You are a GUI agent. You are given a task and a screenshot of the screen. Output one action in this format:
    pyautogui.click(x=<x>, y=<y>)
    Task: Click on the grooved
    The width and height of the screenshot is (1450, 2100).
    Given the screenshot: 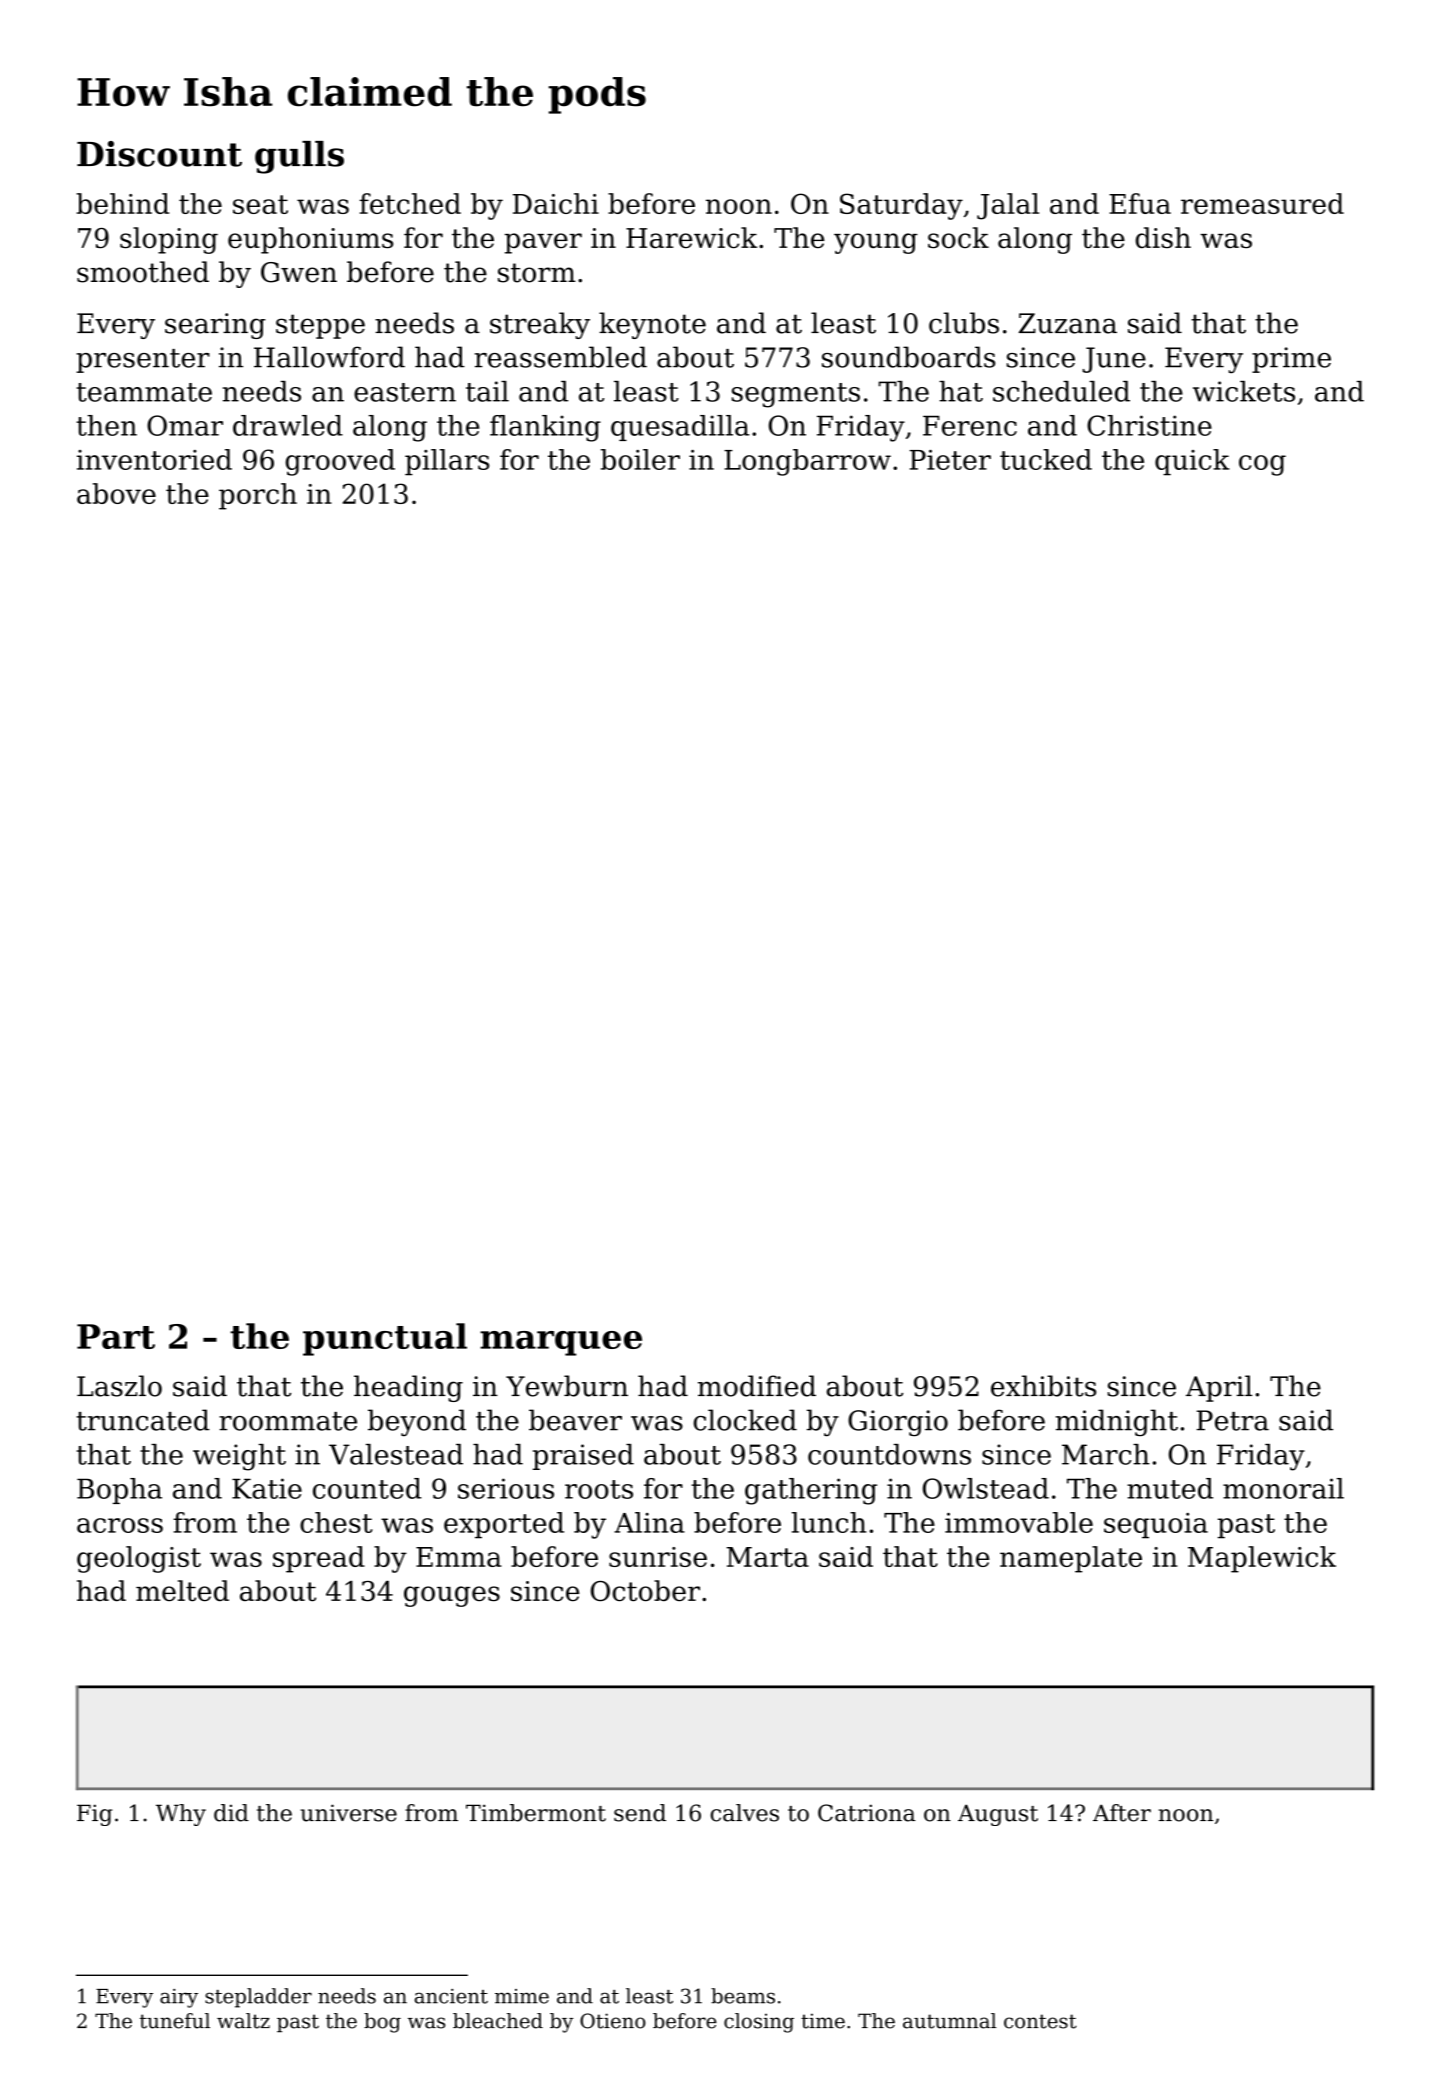 What is the action you would take?
    pyautogui.click(x=340, y=462)
